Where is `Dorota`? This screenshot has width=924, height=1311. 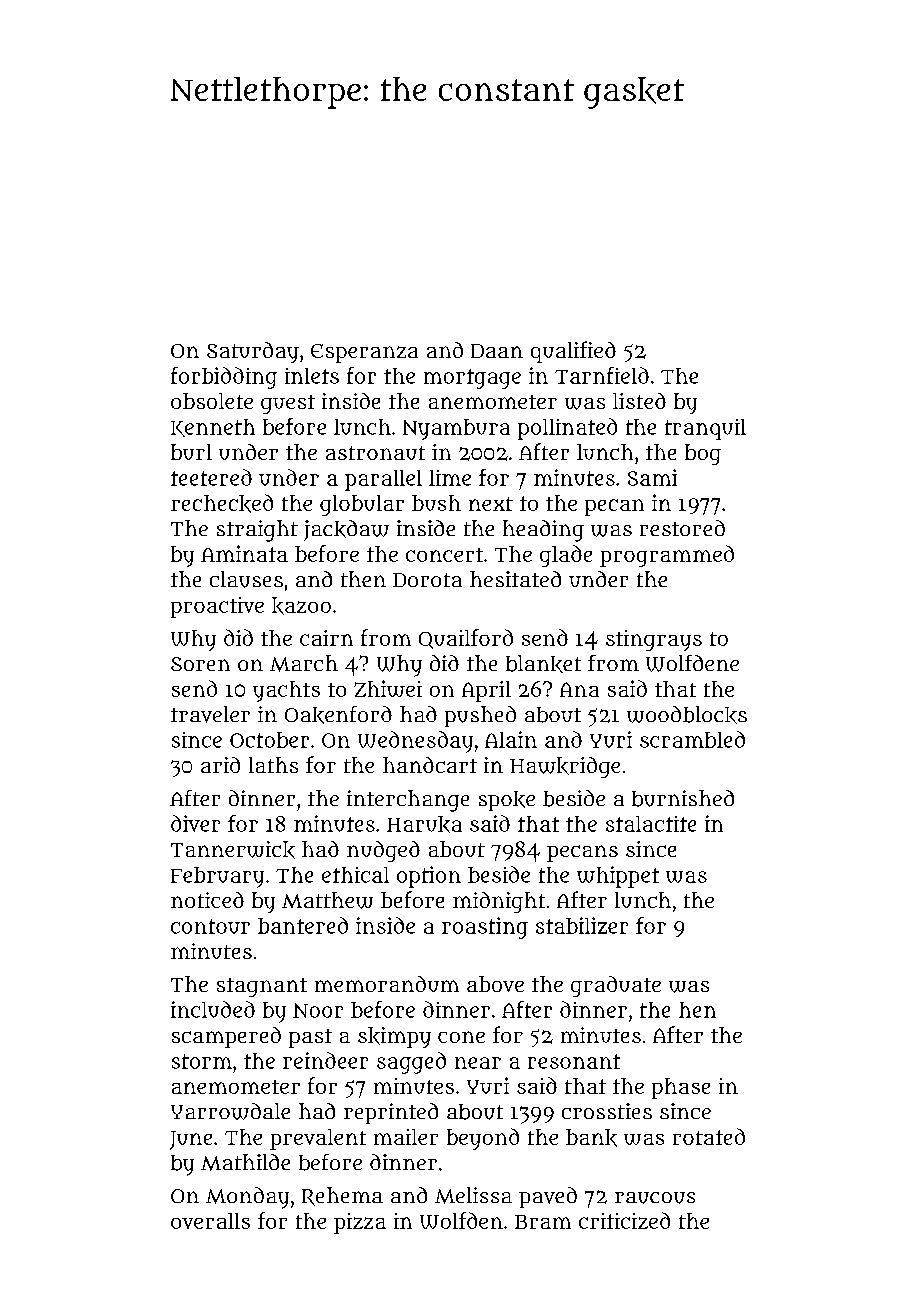
Dorota is located at coordinates (427, 580).
